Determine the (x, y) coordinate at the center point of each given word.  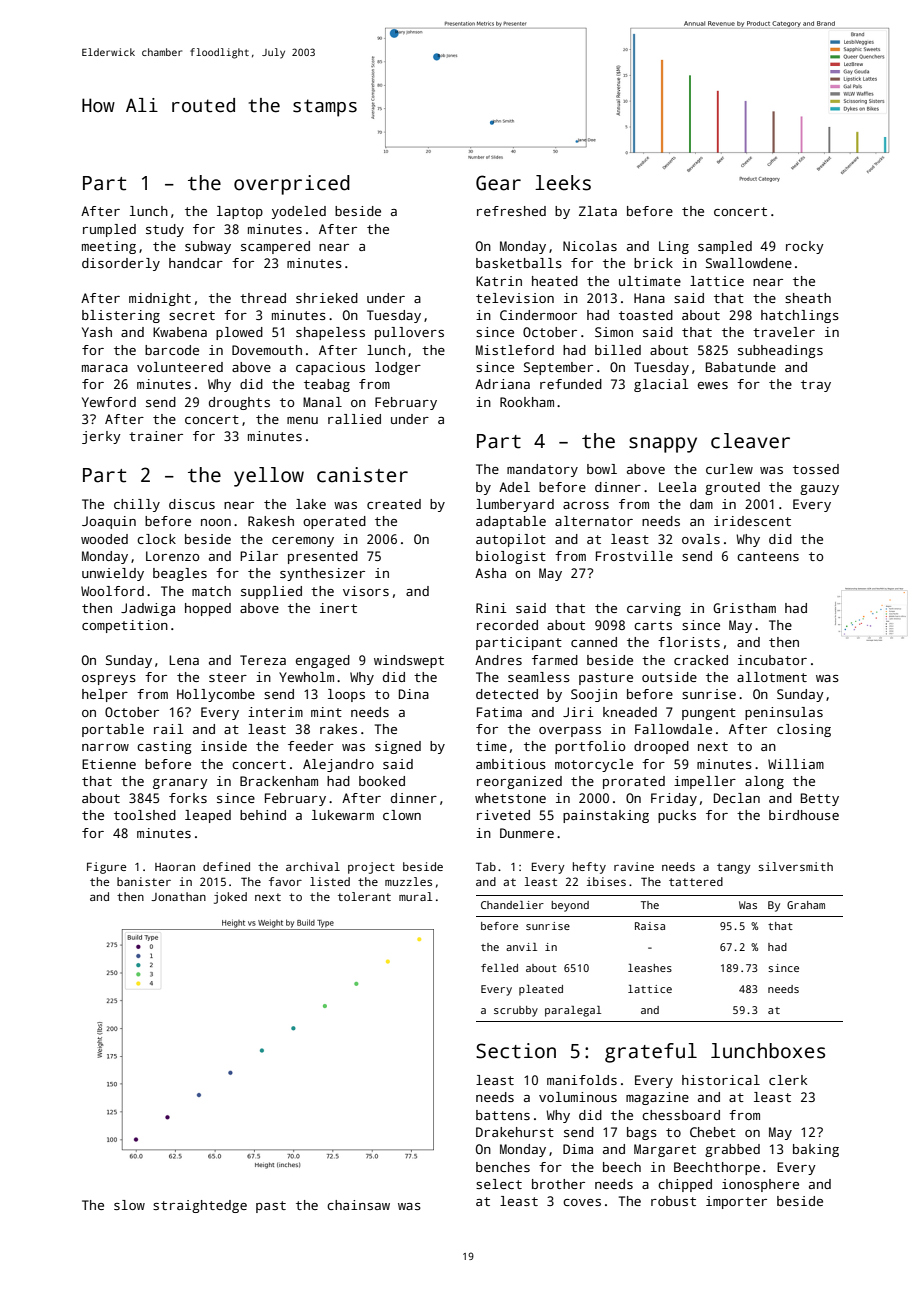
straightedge (200, 1206)
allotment (772, 677)
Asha (490, 573)
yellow (269, 477)
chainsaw (358, 1205)
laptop (240, 212)
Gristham (744, 608)
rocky (805, 247)
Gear (498, 183)
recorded (507, 625)
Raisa (650, 926)
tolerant (364, 896)
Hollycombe (216, 695)
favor (285, 881)
